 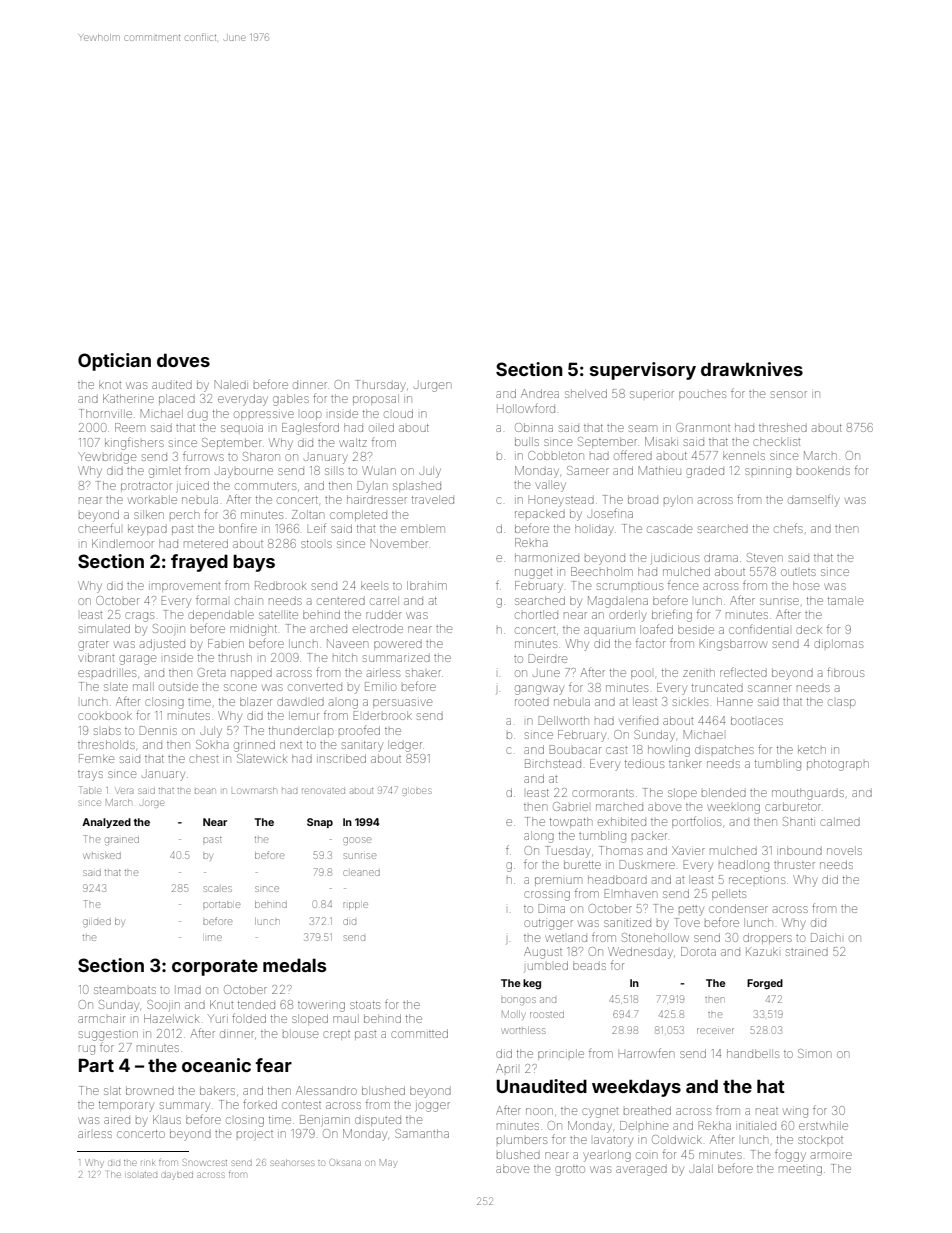 What do you see at coordinates (589, 965) in the screenshot?
I see `beads` at bounding box center [589, 965].
